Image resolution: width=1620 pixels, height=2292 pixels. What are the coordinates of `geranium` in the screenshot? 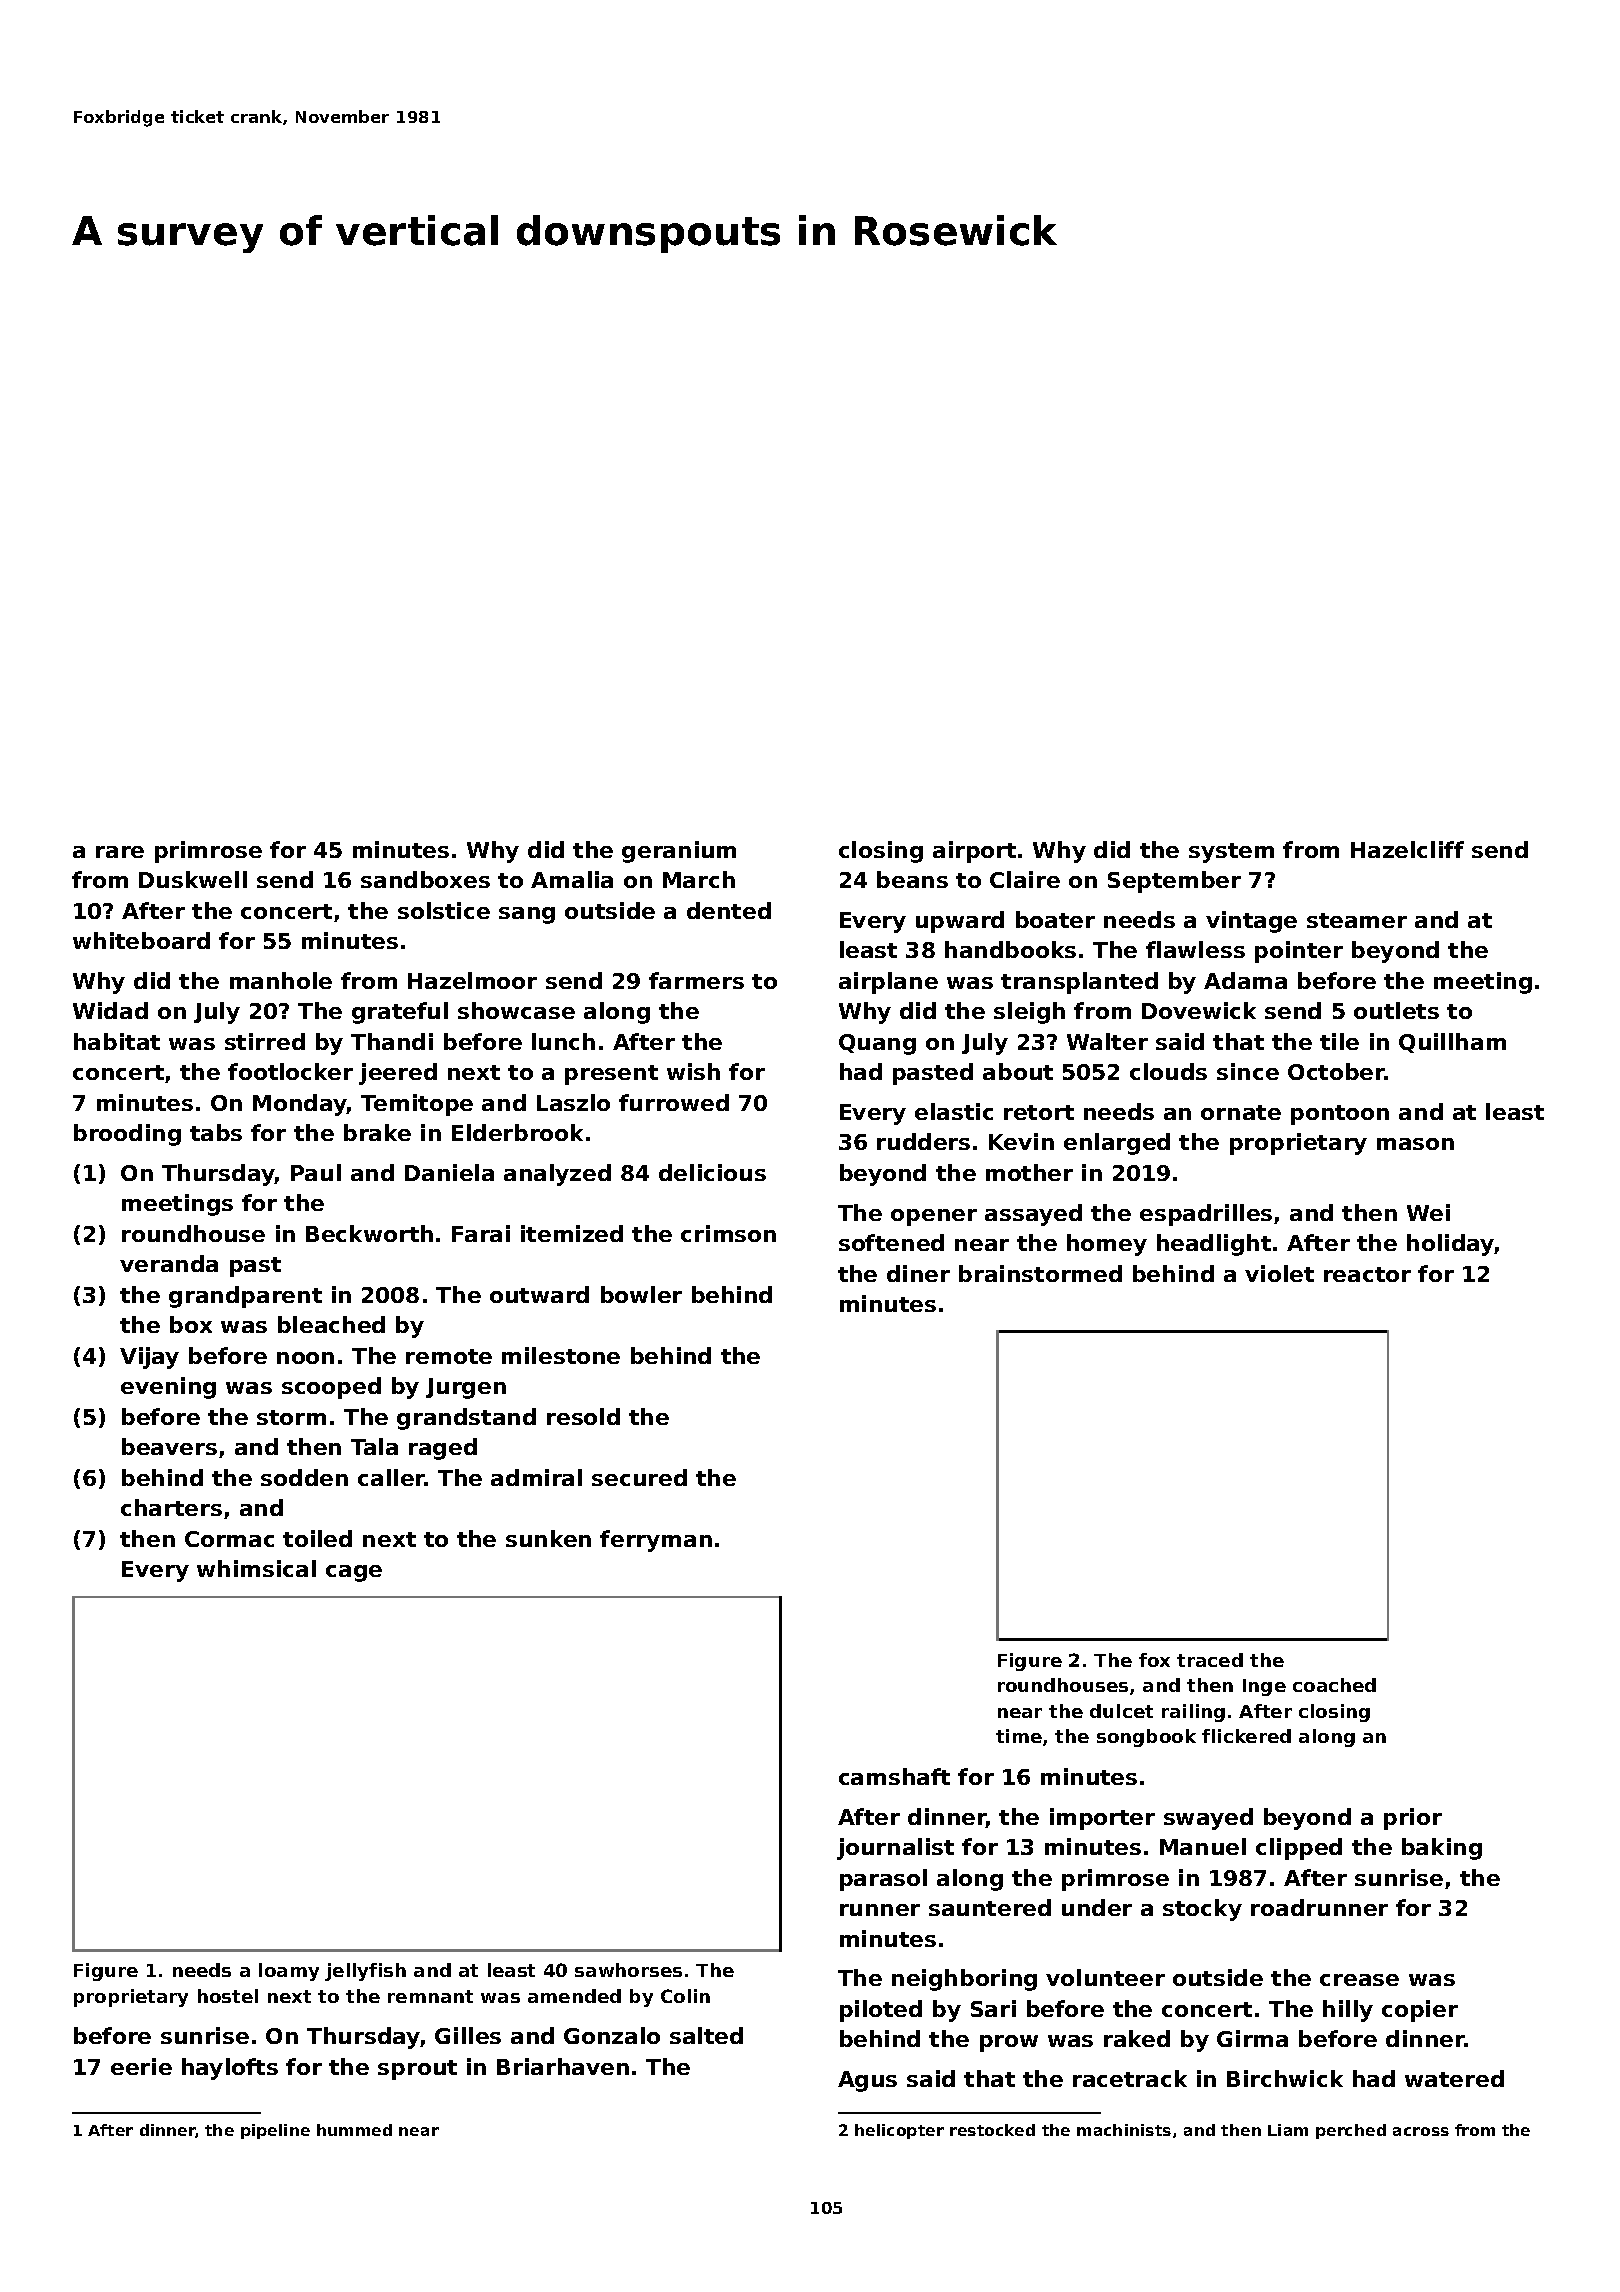 It's located at (679, 852).
